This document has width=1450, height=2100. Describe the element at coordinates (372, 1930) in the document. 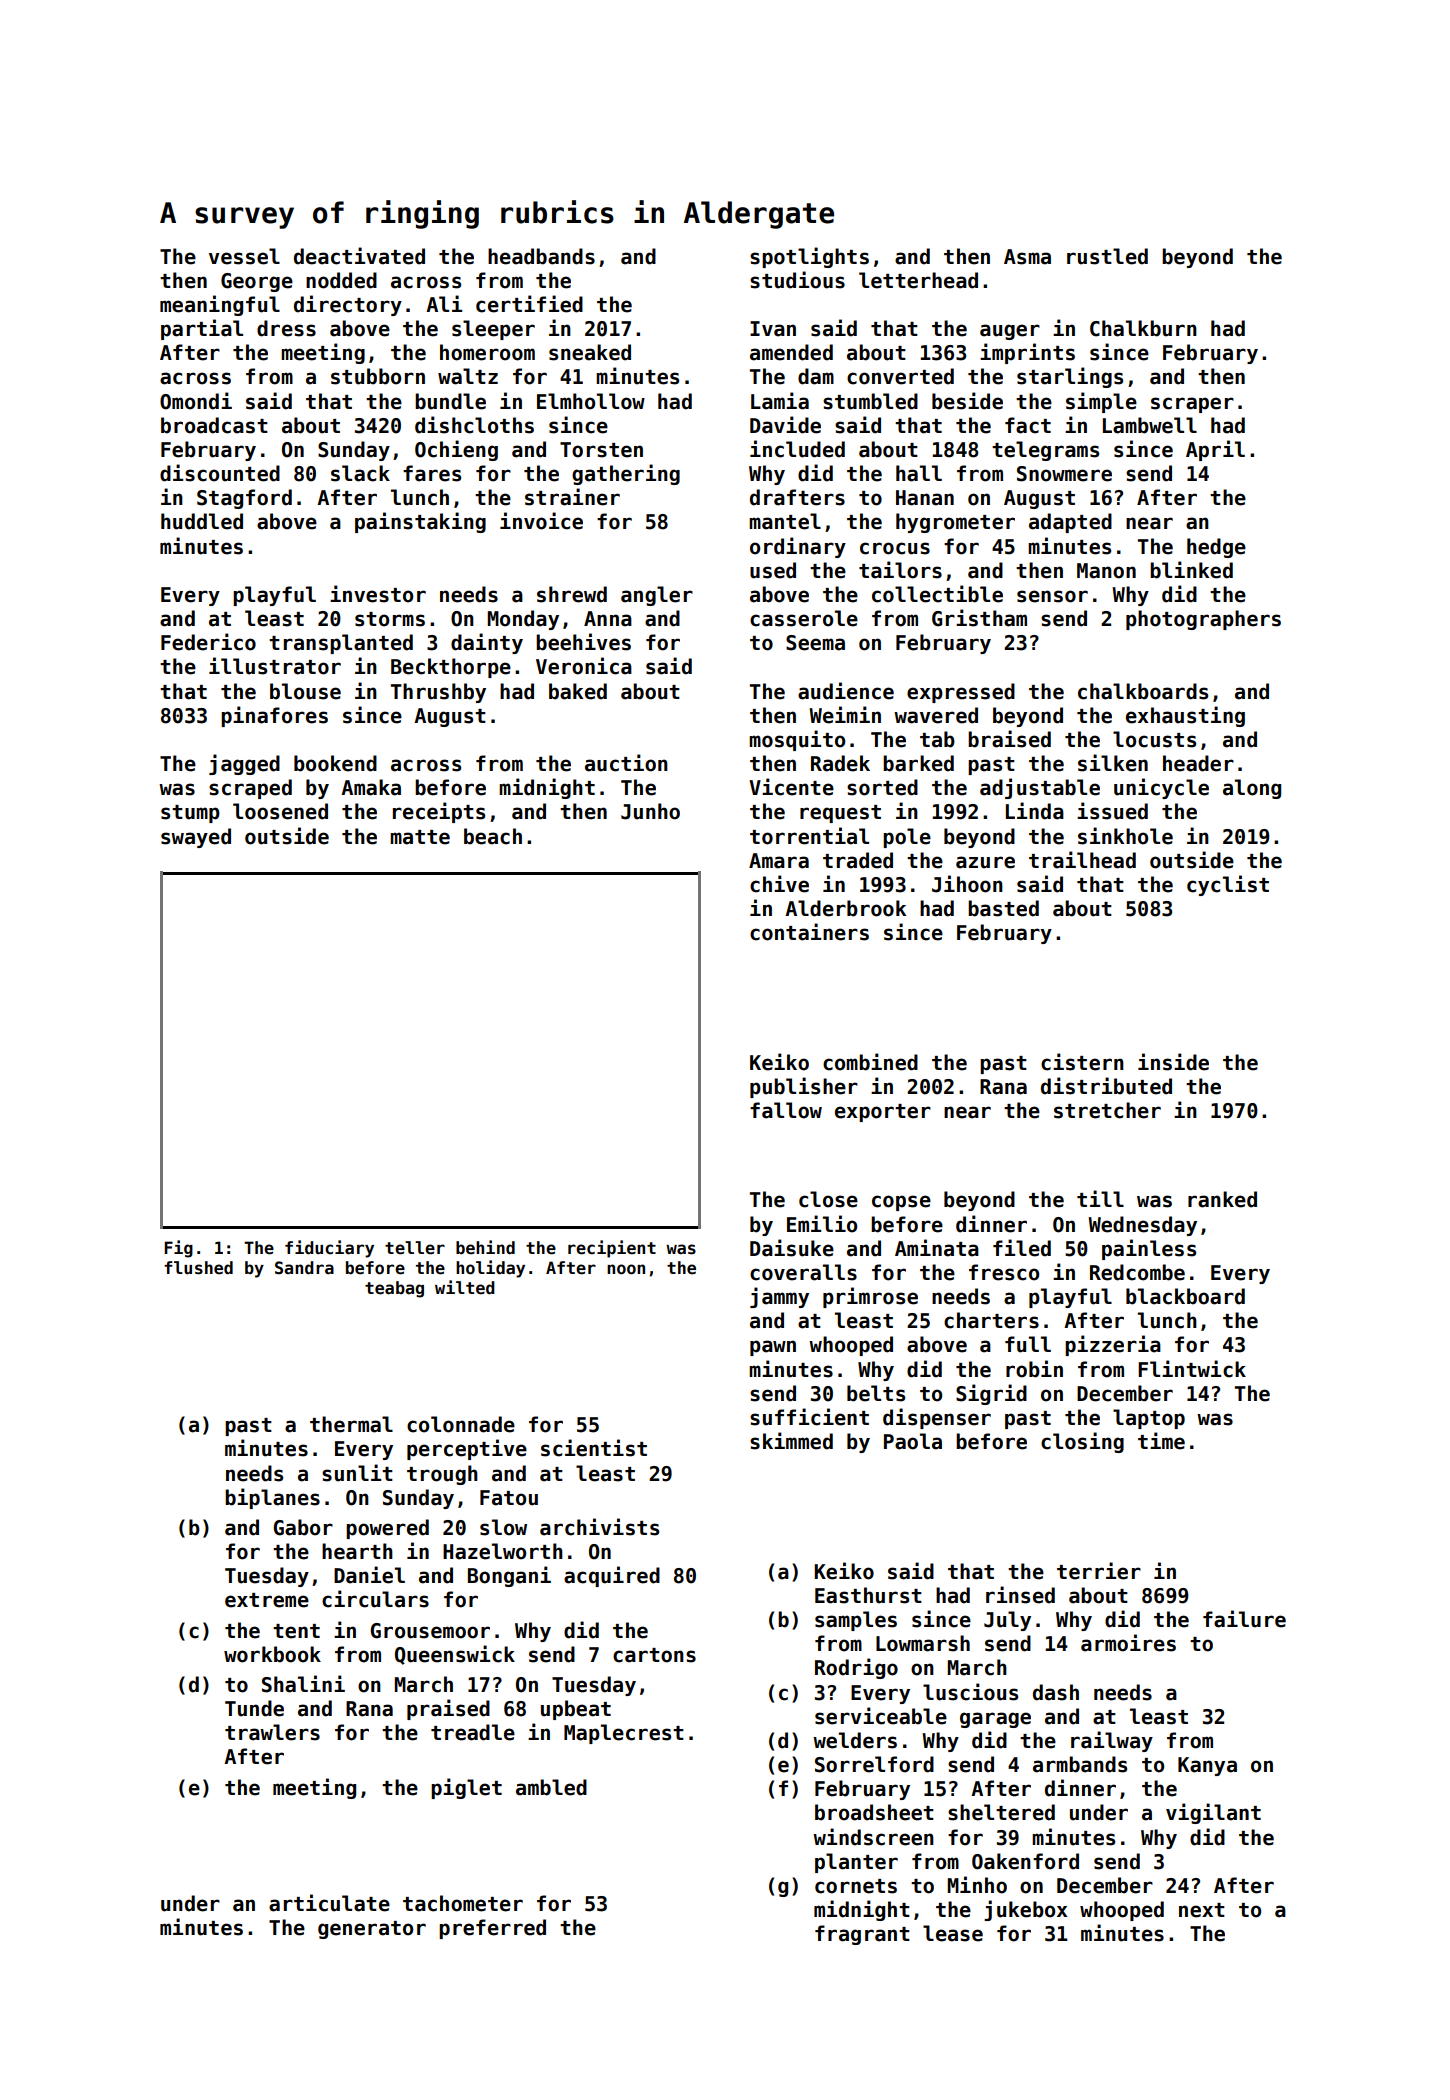

I see `generator` at that location.
